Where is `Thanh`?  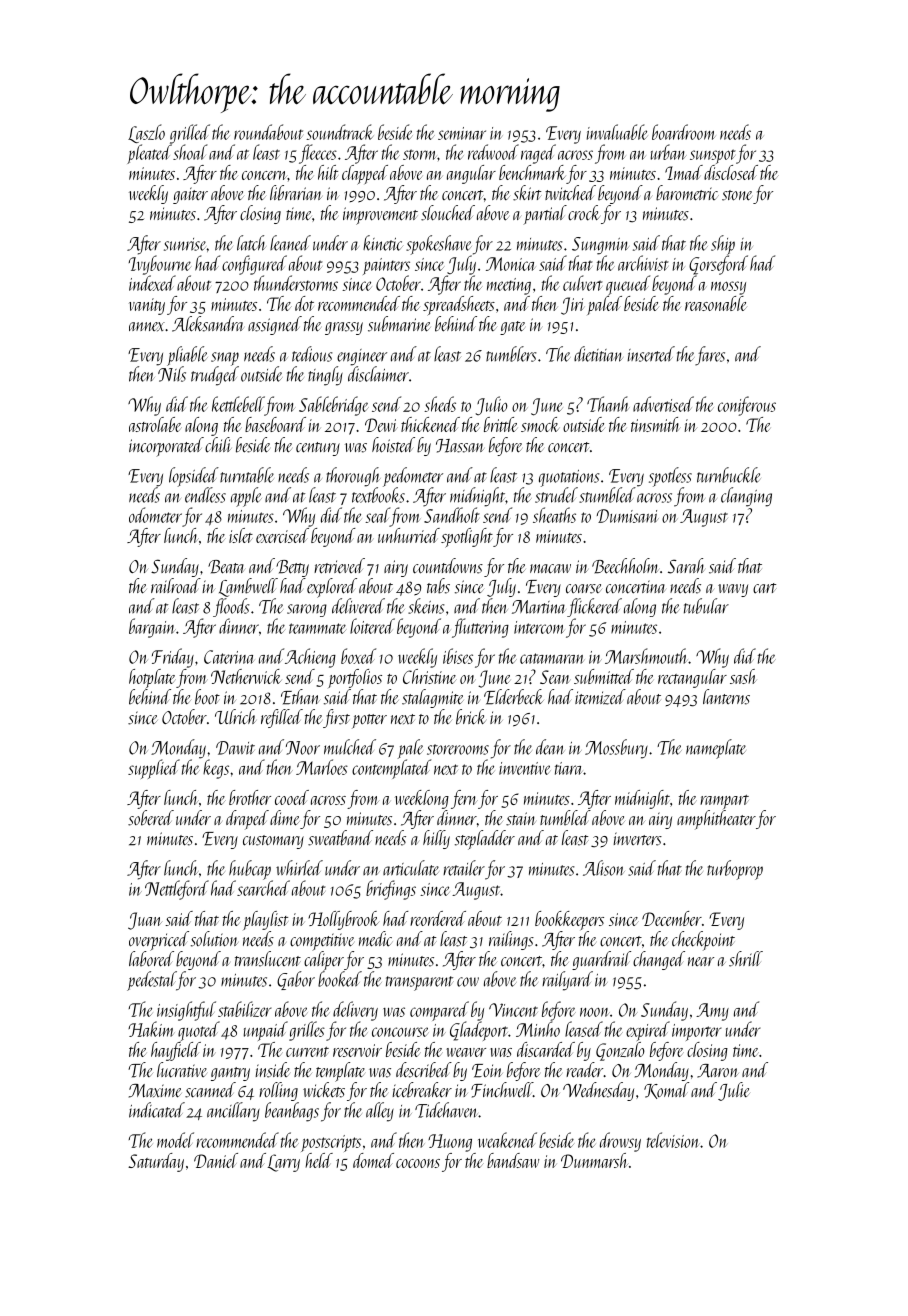
Thanh is located at coordinates (608, 404).
